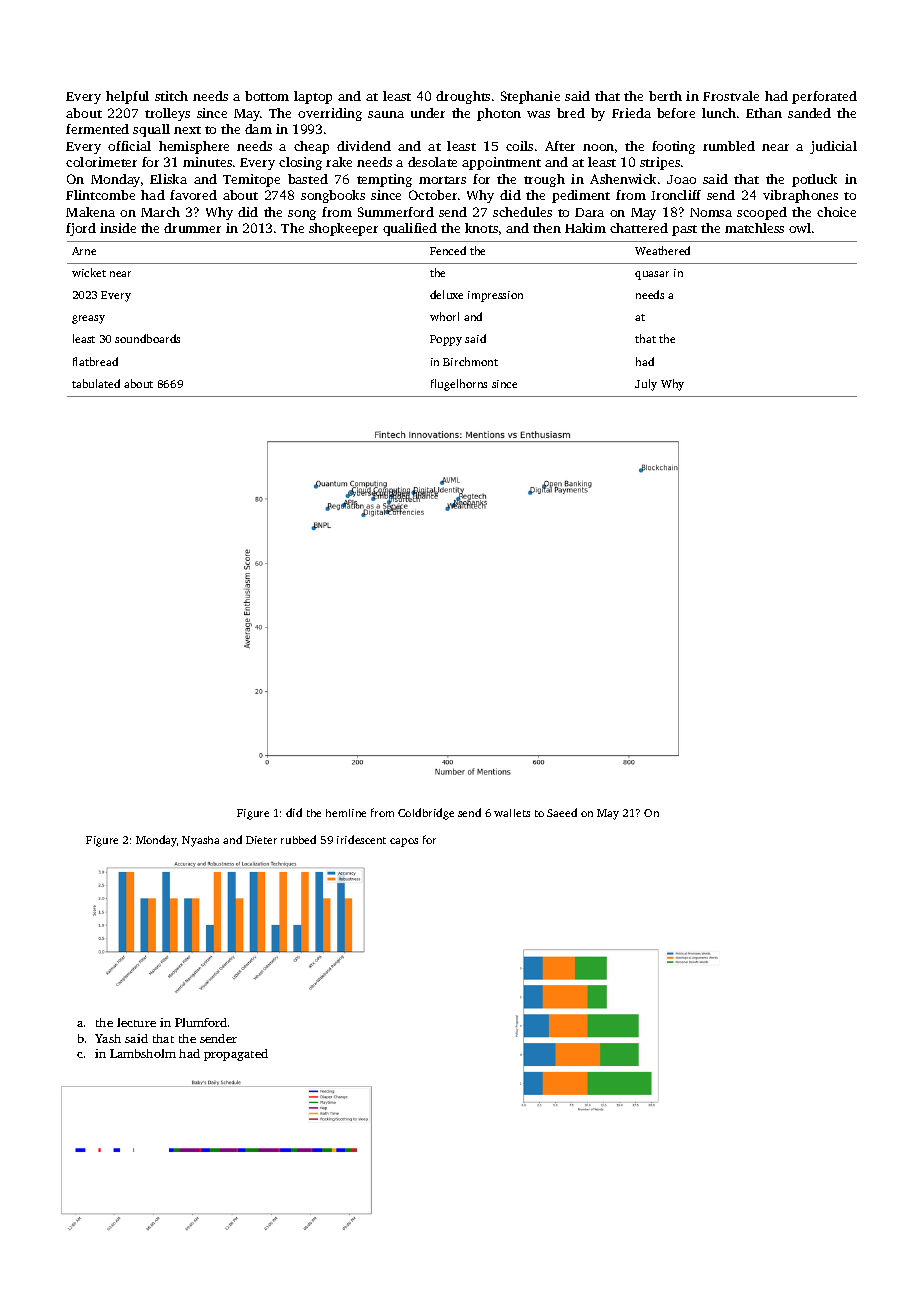 This page has width=924, height=1308. What do you see at coordinates (95, 361) in the page?
I see `flatbread` at bounding box center [95, 361].
